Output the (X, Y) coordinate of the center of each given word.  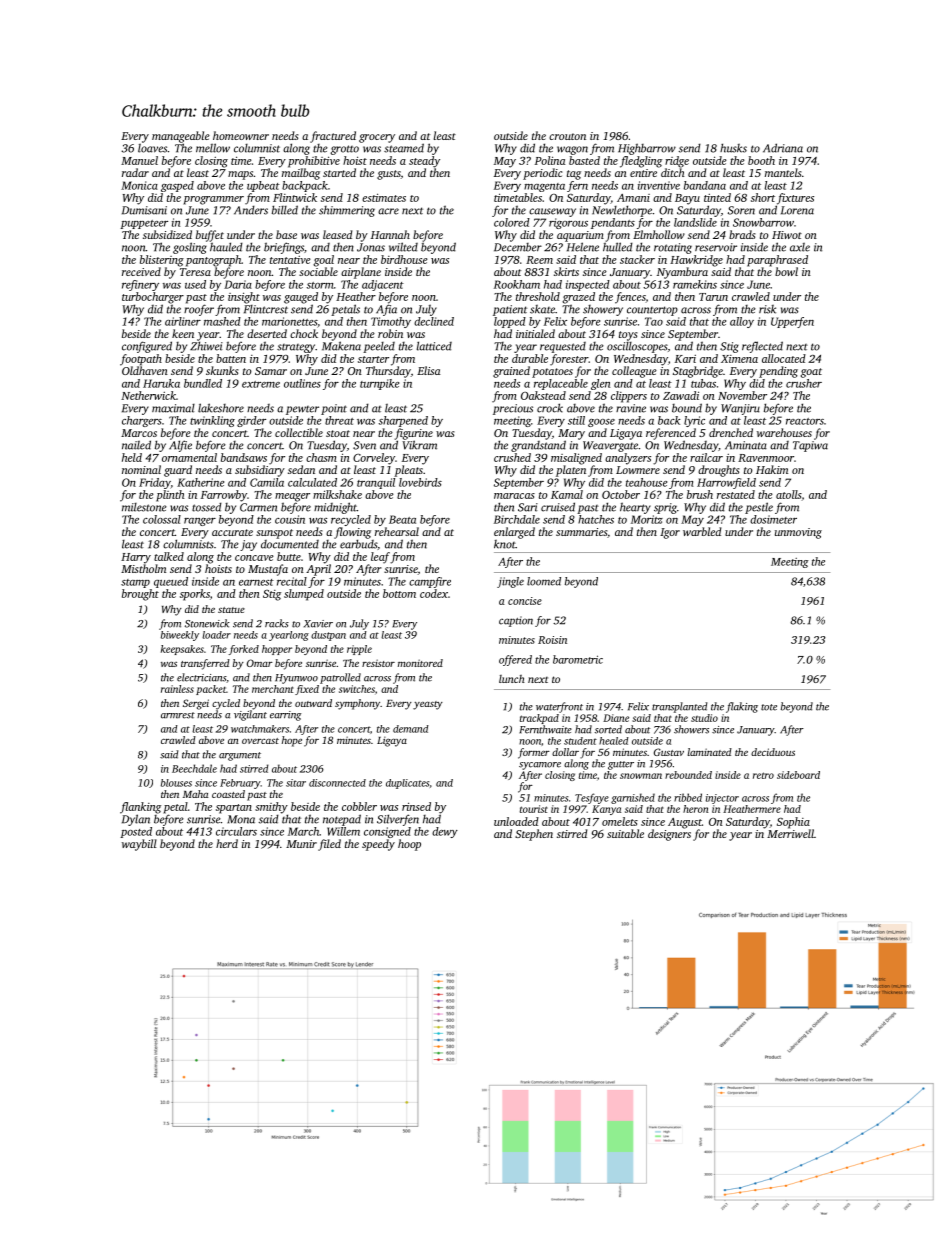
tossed (207, 507)
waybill (139, 845)
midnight (335, 508)
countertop (652, 311)
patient (510, 310)
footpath (141, 360)
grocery (377, 138)
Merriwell (790, 833)
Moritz (647, 519)
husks (733, 148)
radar (135, 172)
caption (516, 621)
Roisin (552, 640)
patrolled (340, 678)
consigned (387, 832)
